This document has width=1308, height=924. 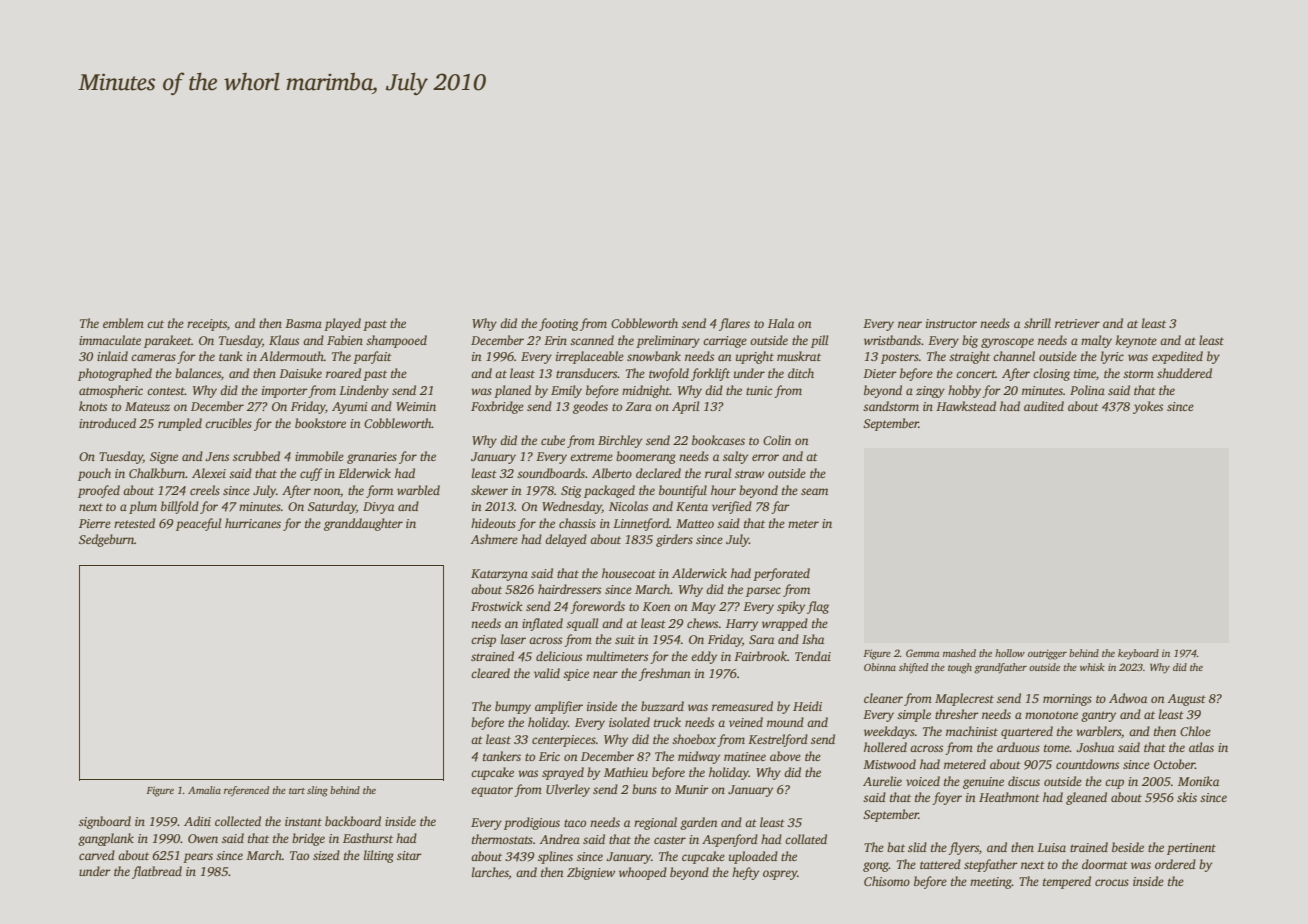 I want to click on emblem, so click(x=123, y=323).
